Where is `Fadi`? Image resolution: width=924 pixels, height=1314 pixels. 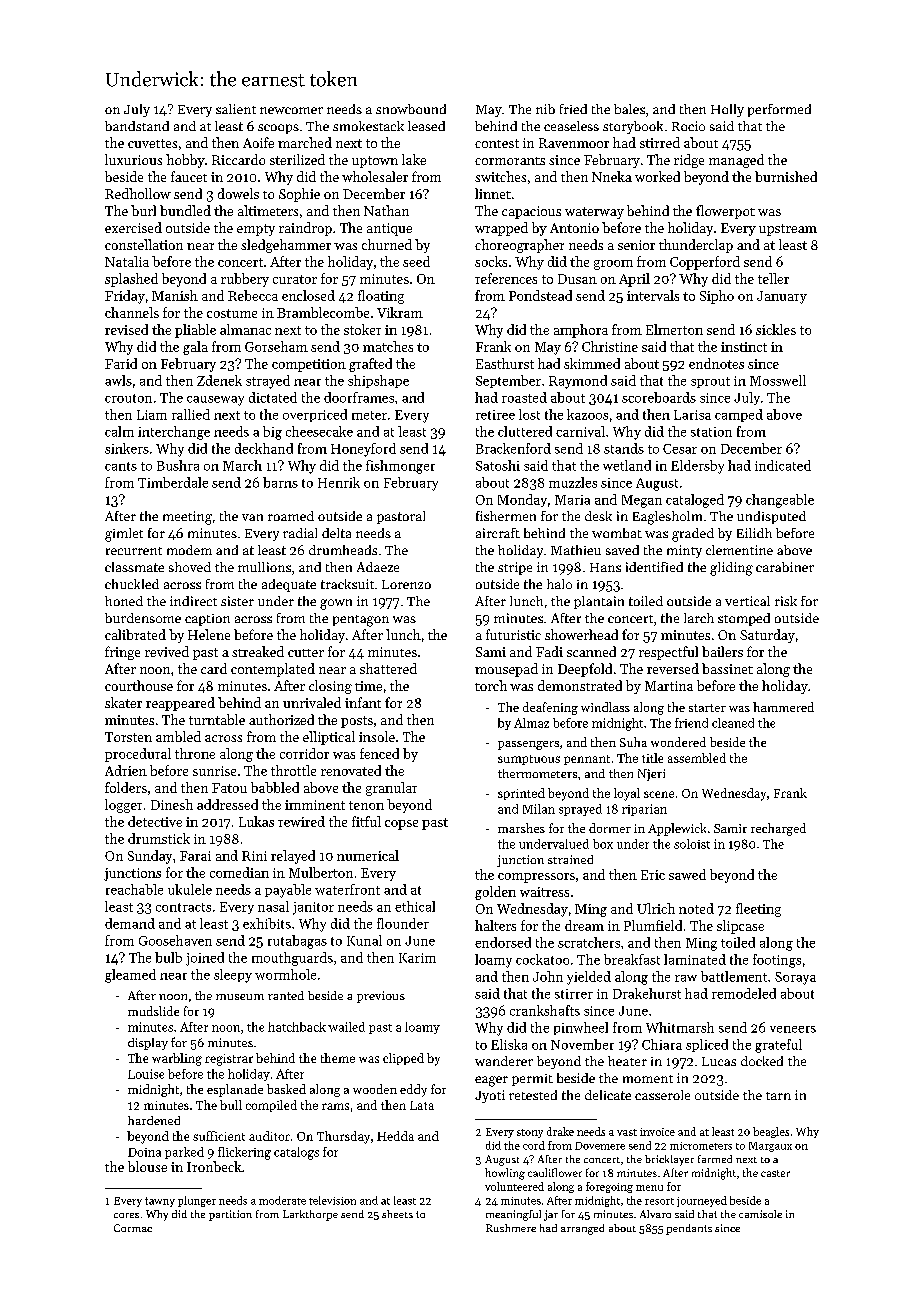 Fadi is located at coordinates (549, 651).
